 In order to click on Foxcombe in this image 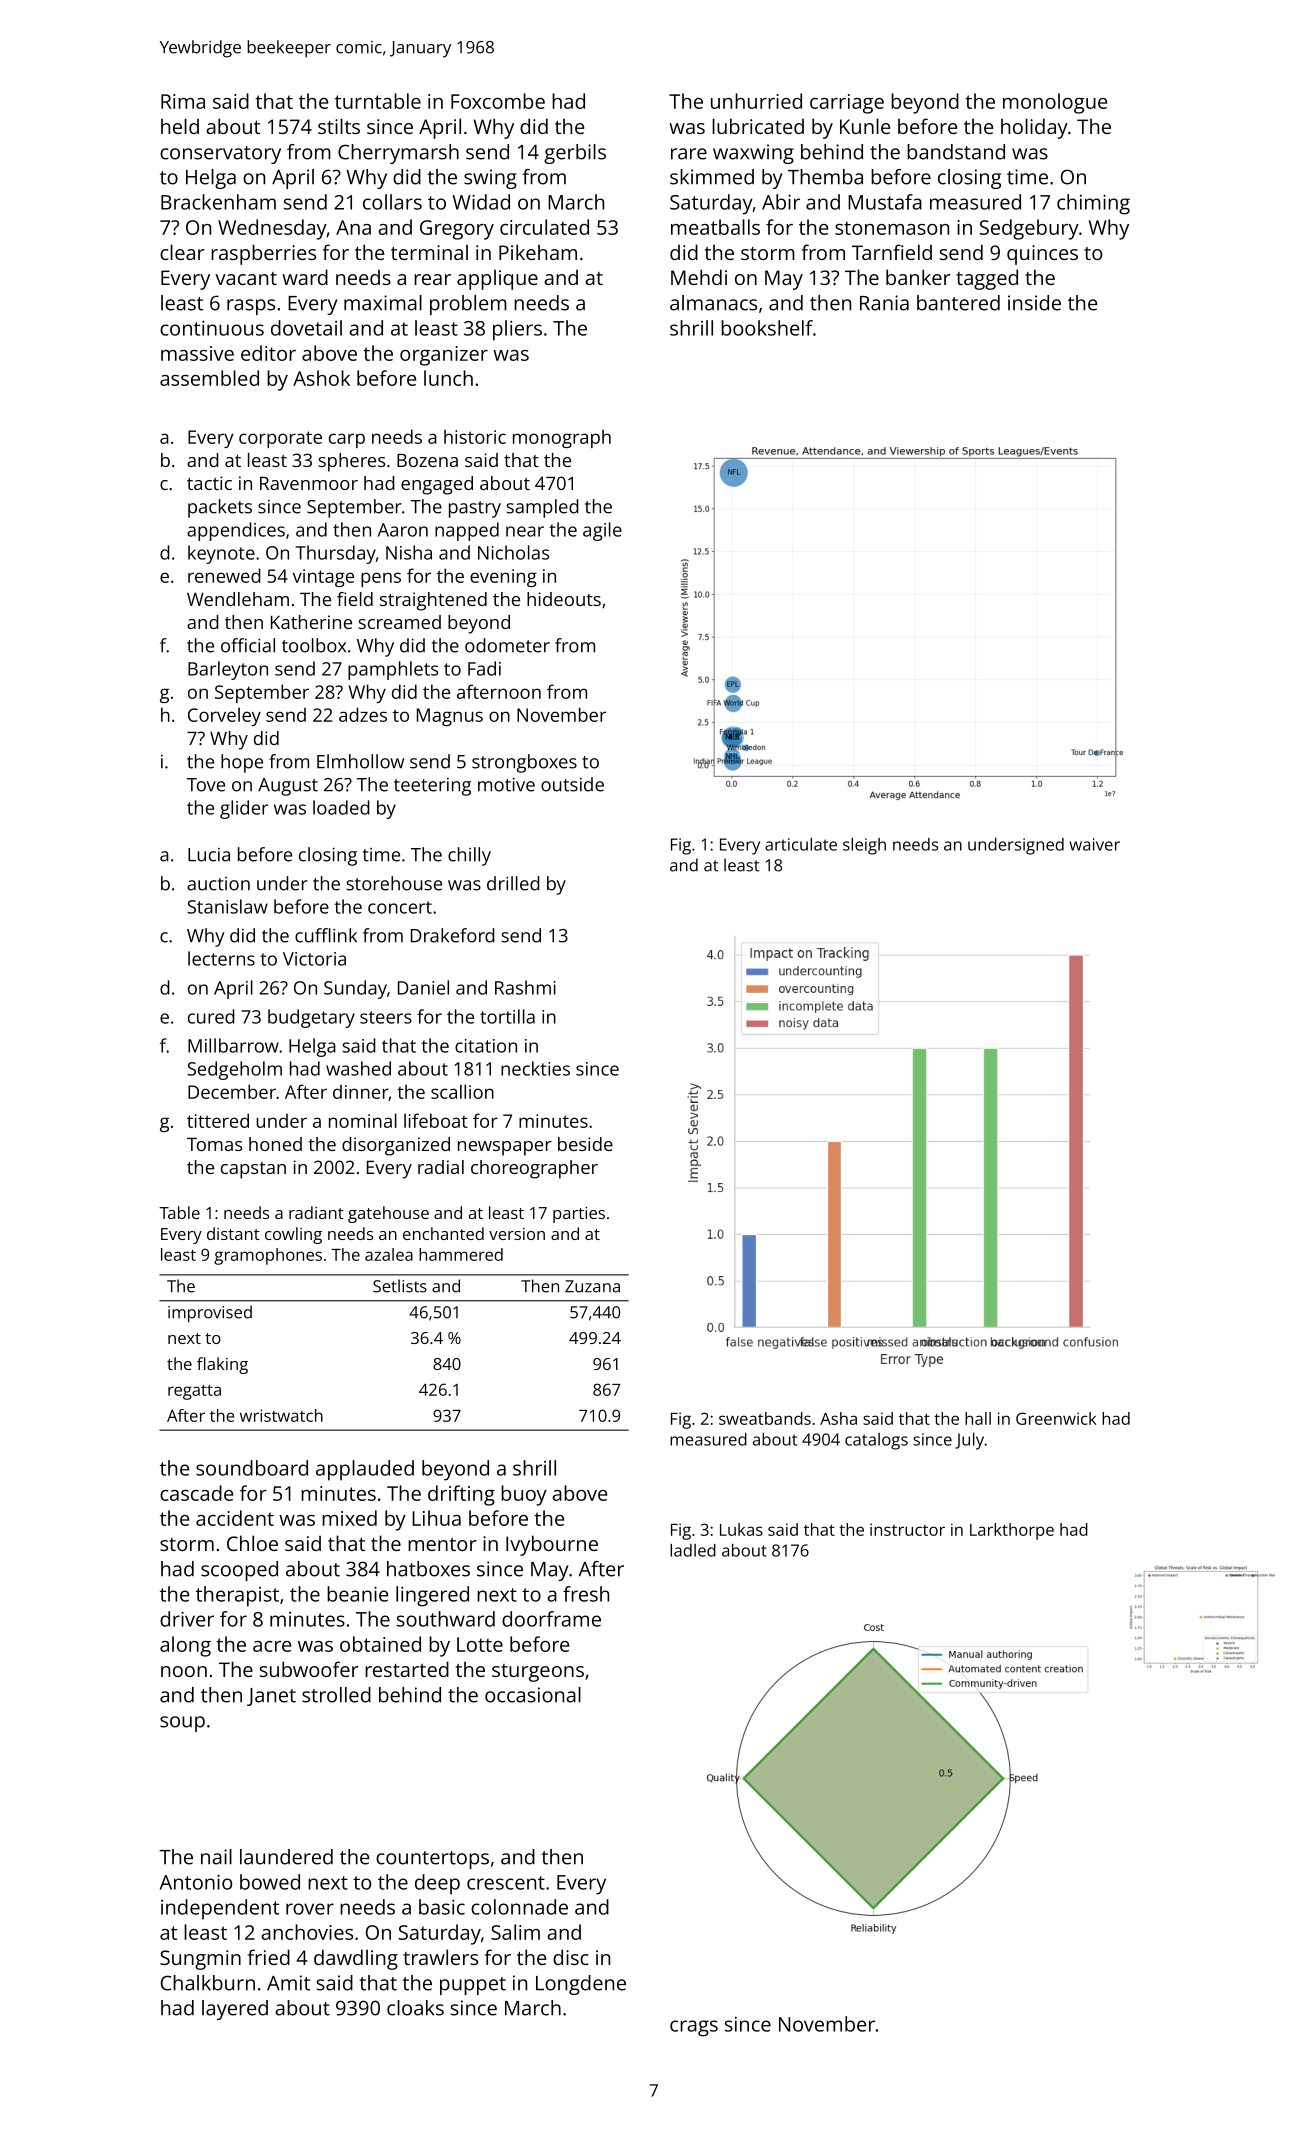, I will do `click(498, 101)`.
